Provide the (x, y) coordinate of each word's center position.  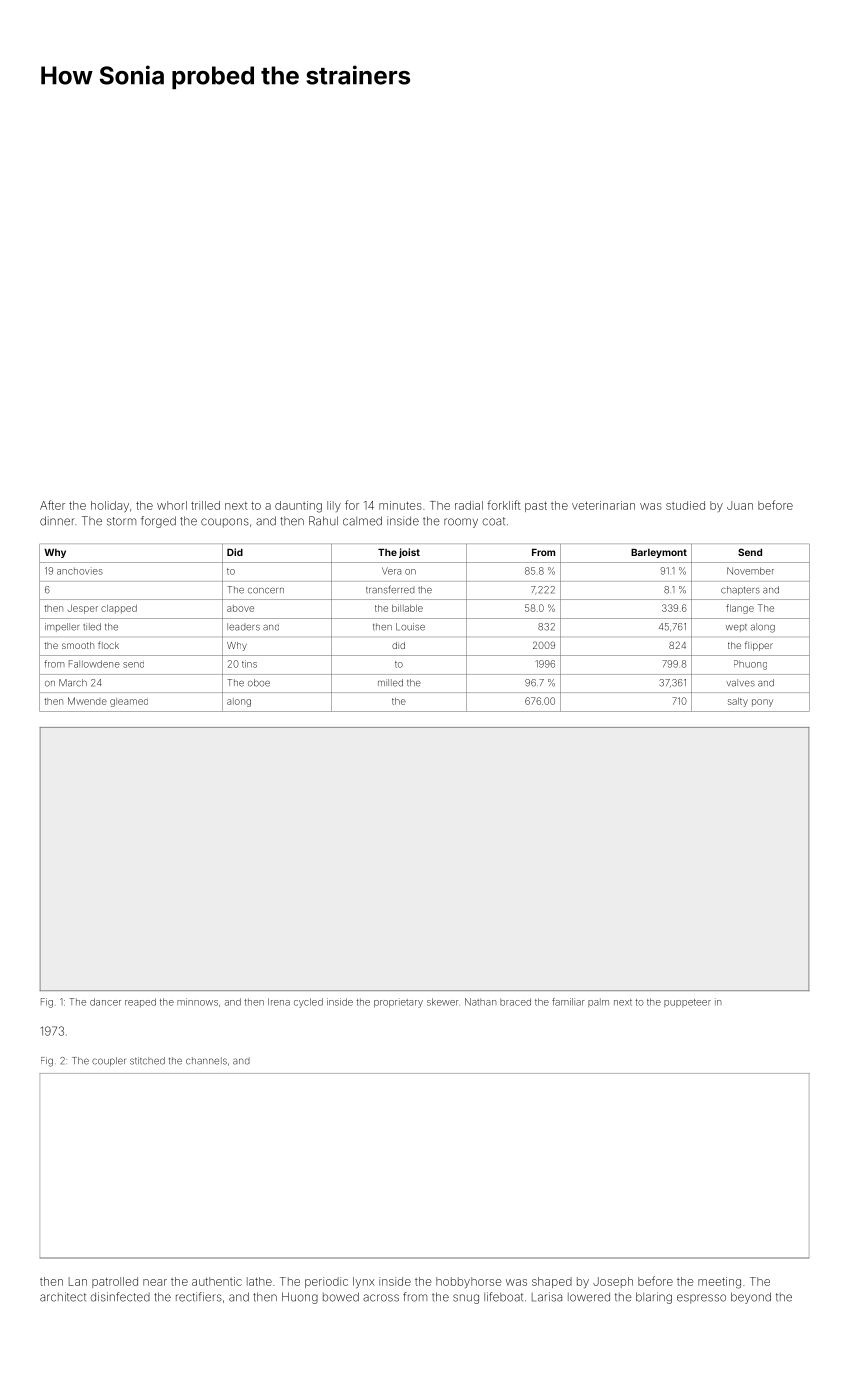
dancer (105, 1002)
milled (390, 683)
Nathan (481, 1002)
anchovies (80, 571)
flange (740, 609)
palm (598, 1002)
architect (63, 1297)
